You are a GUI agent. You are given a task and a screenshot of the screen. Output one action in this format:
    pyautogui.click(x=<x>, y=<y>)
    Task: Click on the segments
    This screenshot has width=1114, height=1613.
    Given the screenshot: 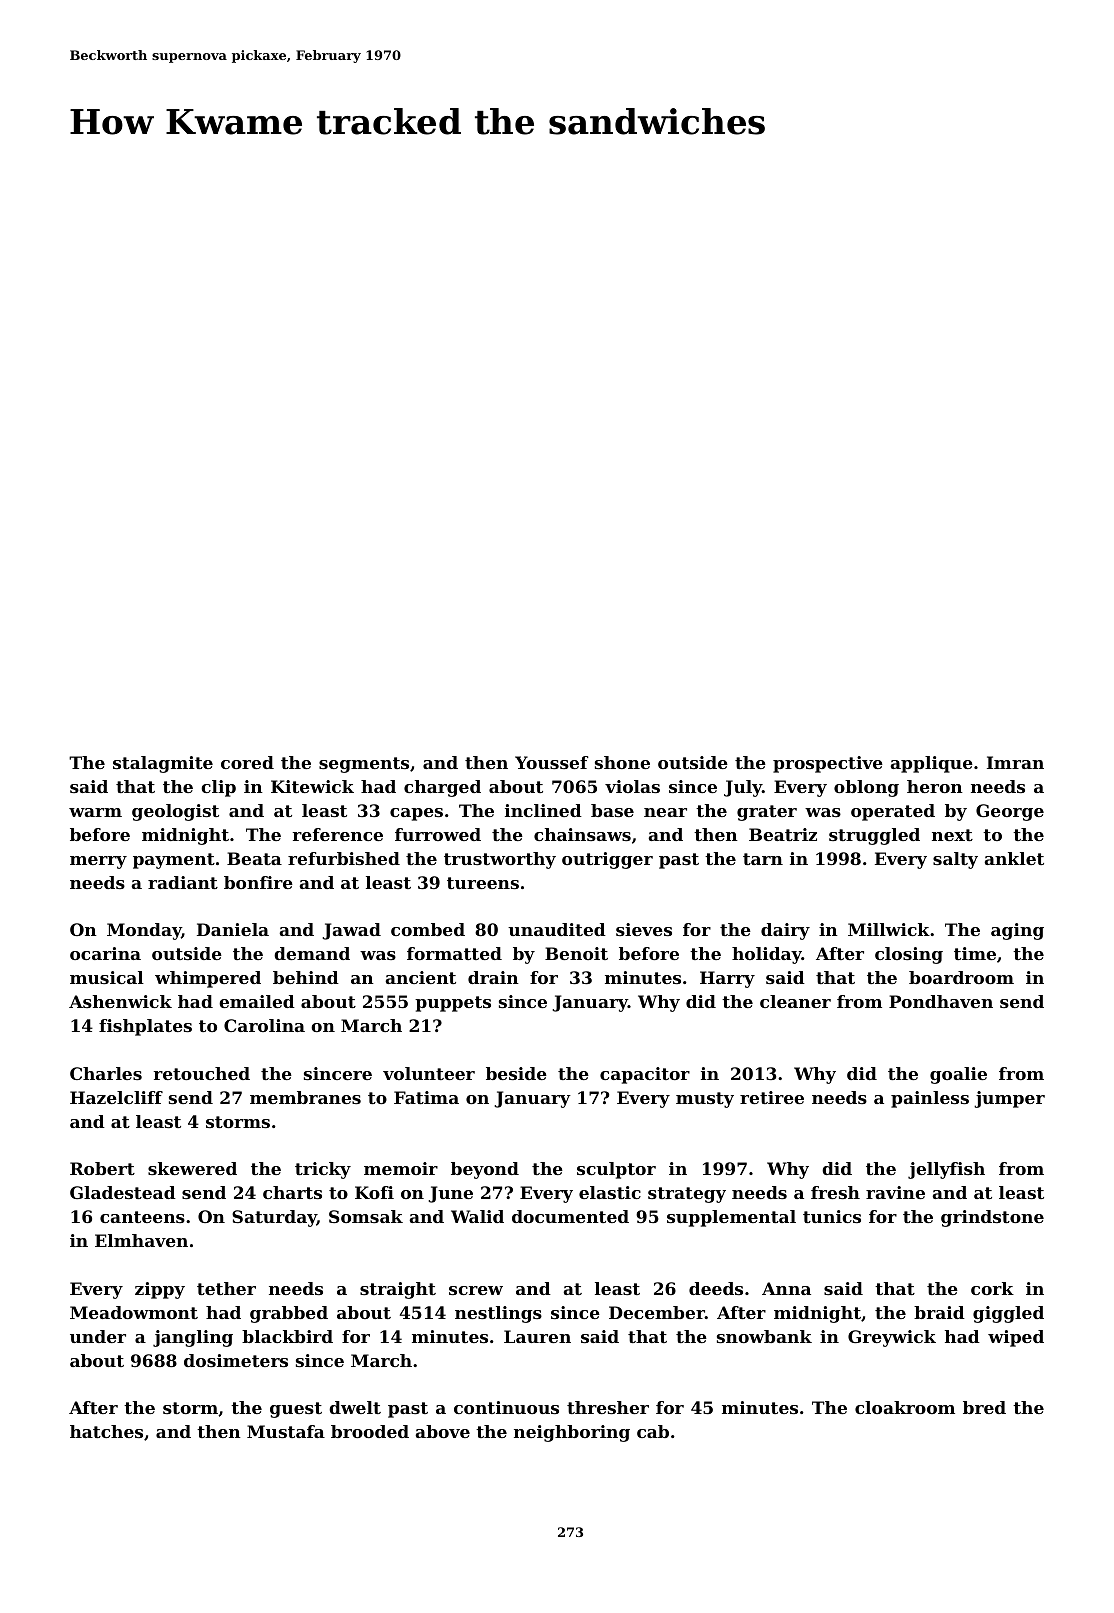 What is the action you would take?
    pyautogui.click(x=364, y=765)
